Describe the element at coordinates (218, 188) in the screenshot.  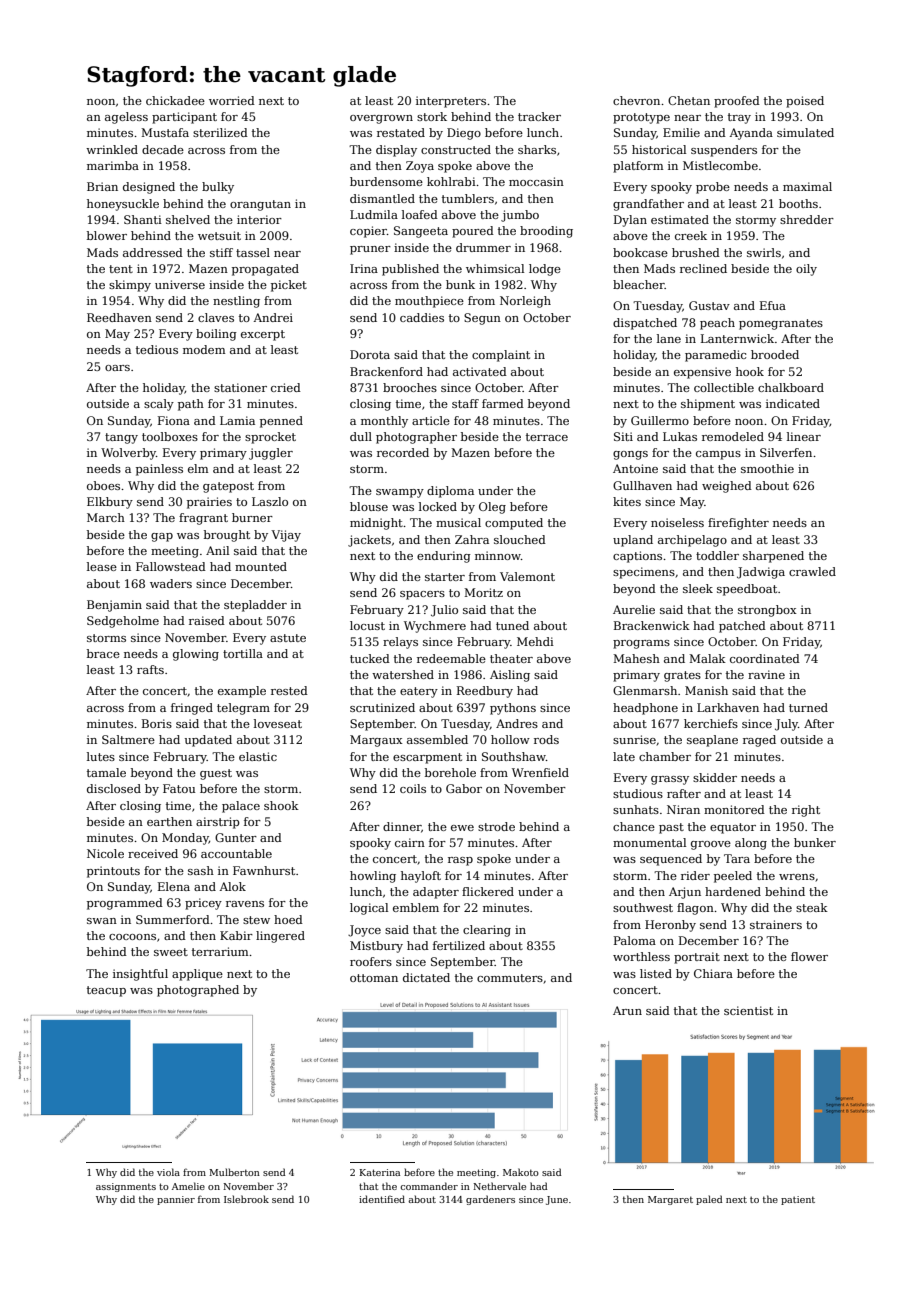
I see `bulky` at that location.
